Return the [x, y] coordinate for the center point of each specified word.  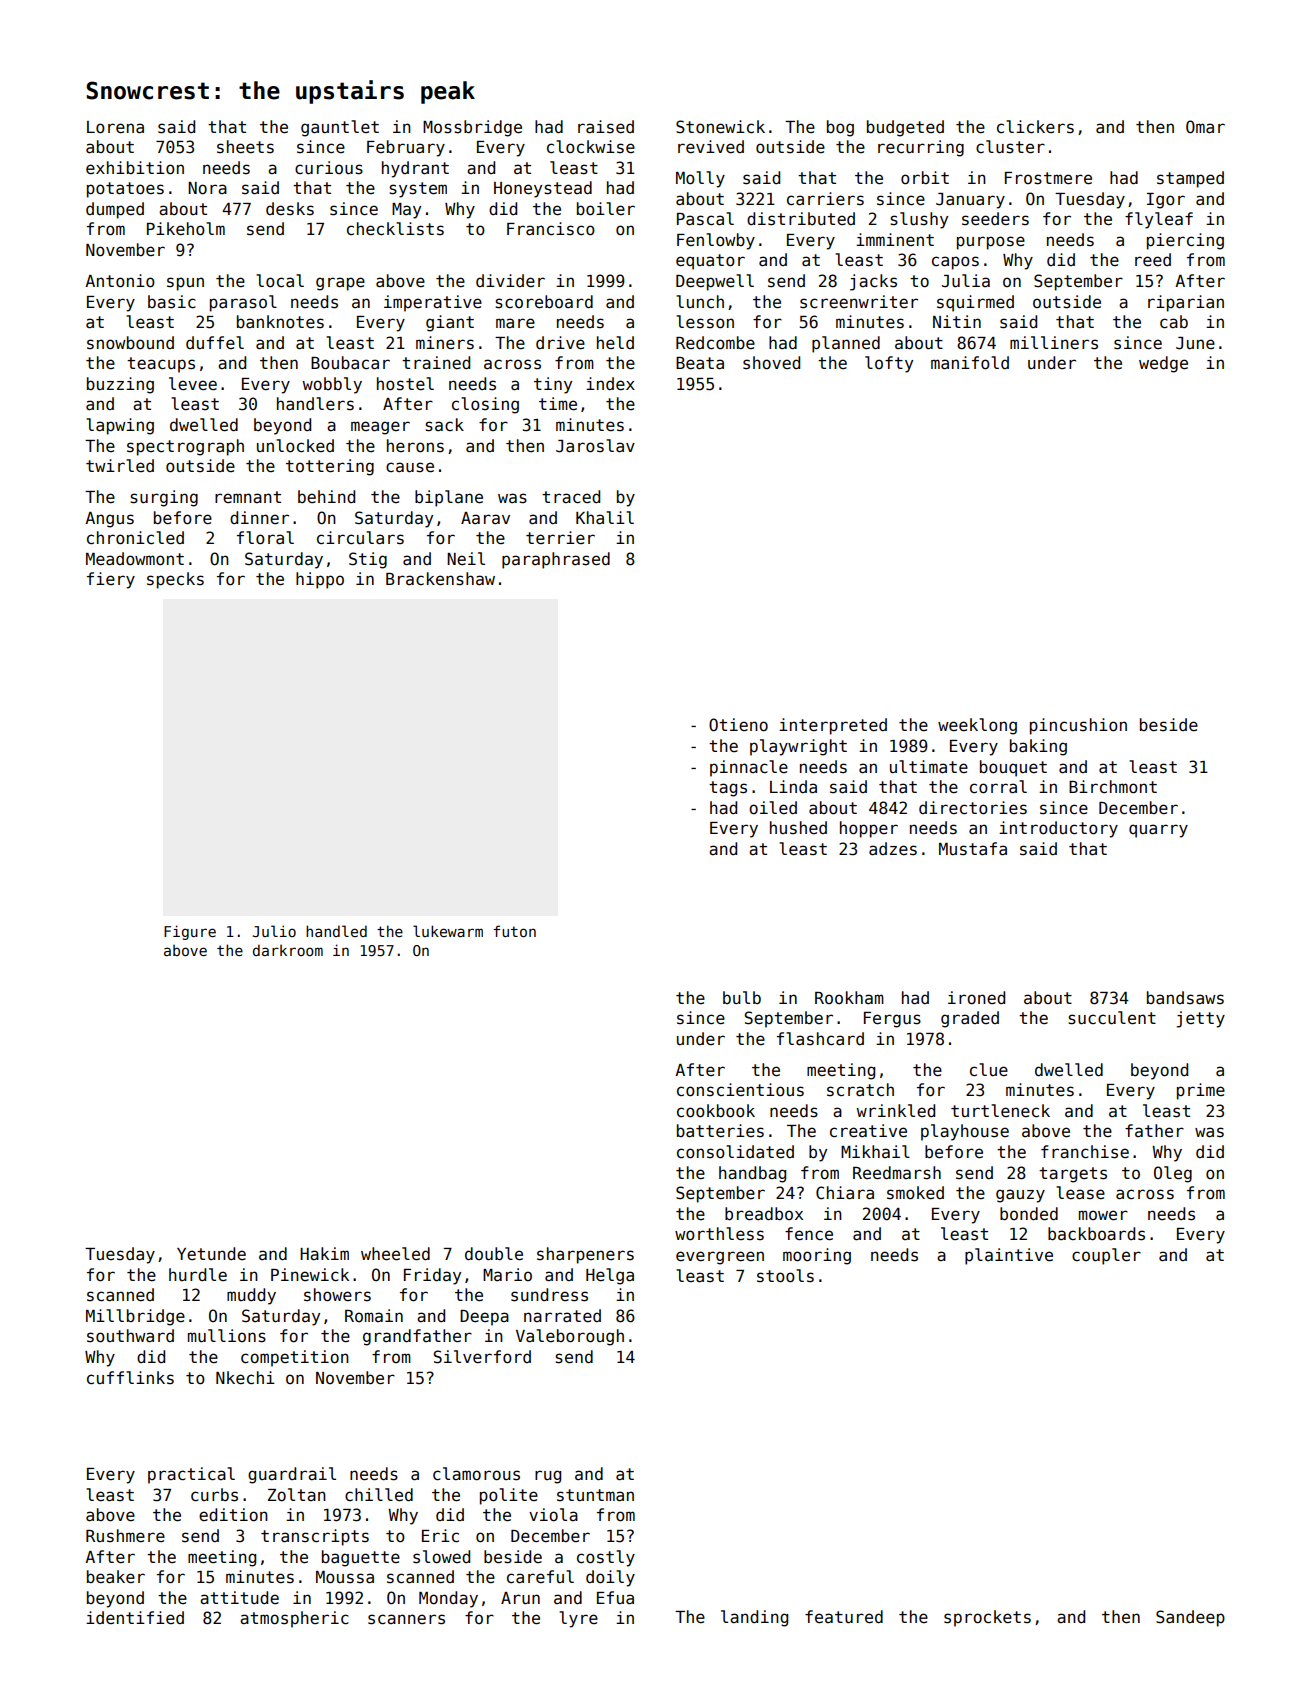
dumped [115, 210]
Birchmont [1113, 787]
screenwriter [859, 302]
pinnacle [749, 768]
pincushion [1078, 726]
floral [265, 538]
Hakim [324, 1254]
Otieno [738, 725]
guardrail [292, 1475]
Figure [190, 932]
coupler [1106, 1256]
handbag [752, 1174]
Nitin [957, 321]
